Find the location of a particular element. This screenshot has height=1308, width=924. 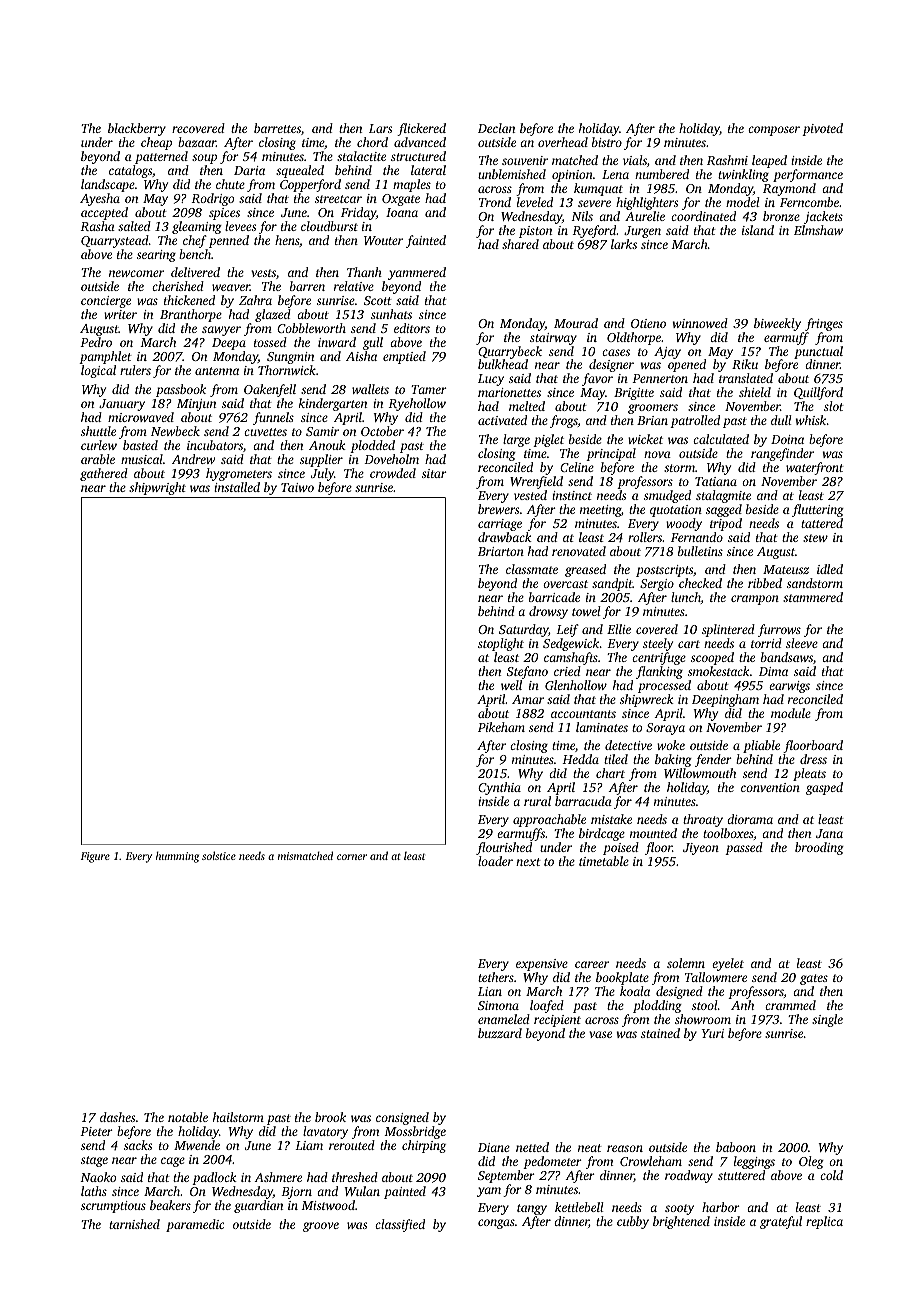

module is located at coordinates (791, 713).
